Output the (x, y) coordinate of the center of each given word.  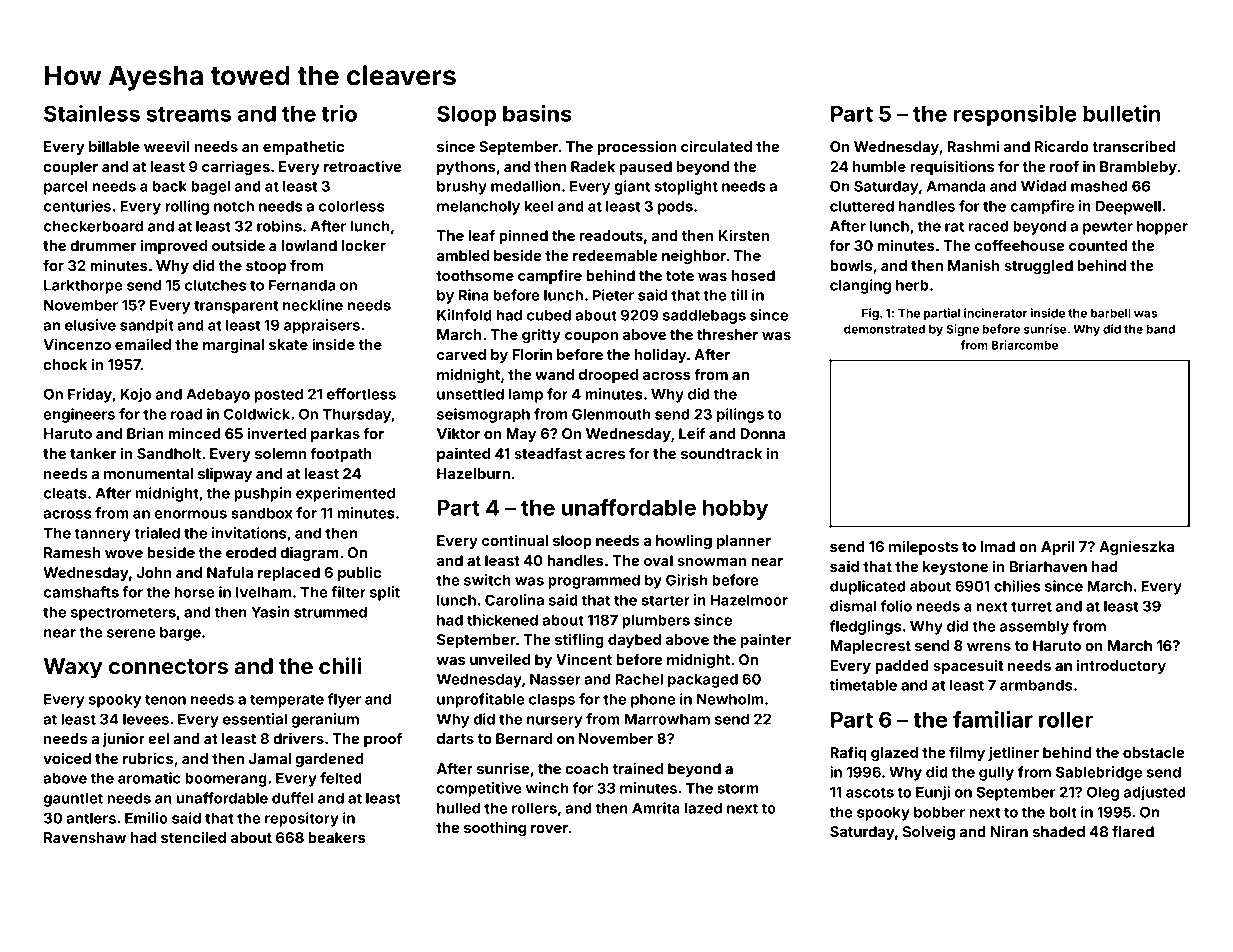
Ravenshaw (85, 837)
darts (455, 738)
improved (174, 247)
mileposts (923, 547)
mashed (1099, 186)
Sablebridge (1099, 773)
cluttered (862, 206)
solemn (280, 453)
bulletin (1121, 113)
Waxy (73, 668)
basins (537, 113)
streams (188, 114)
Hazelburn (473, 473)
